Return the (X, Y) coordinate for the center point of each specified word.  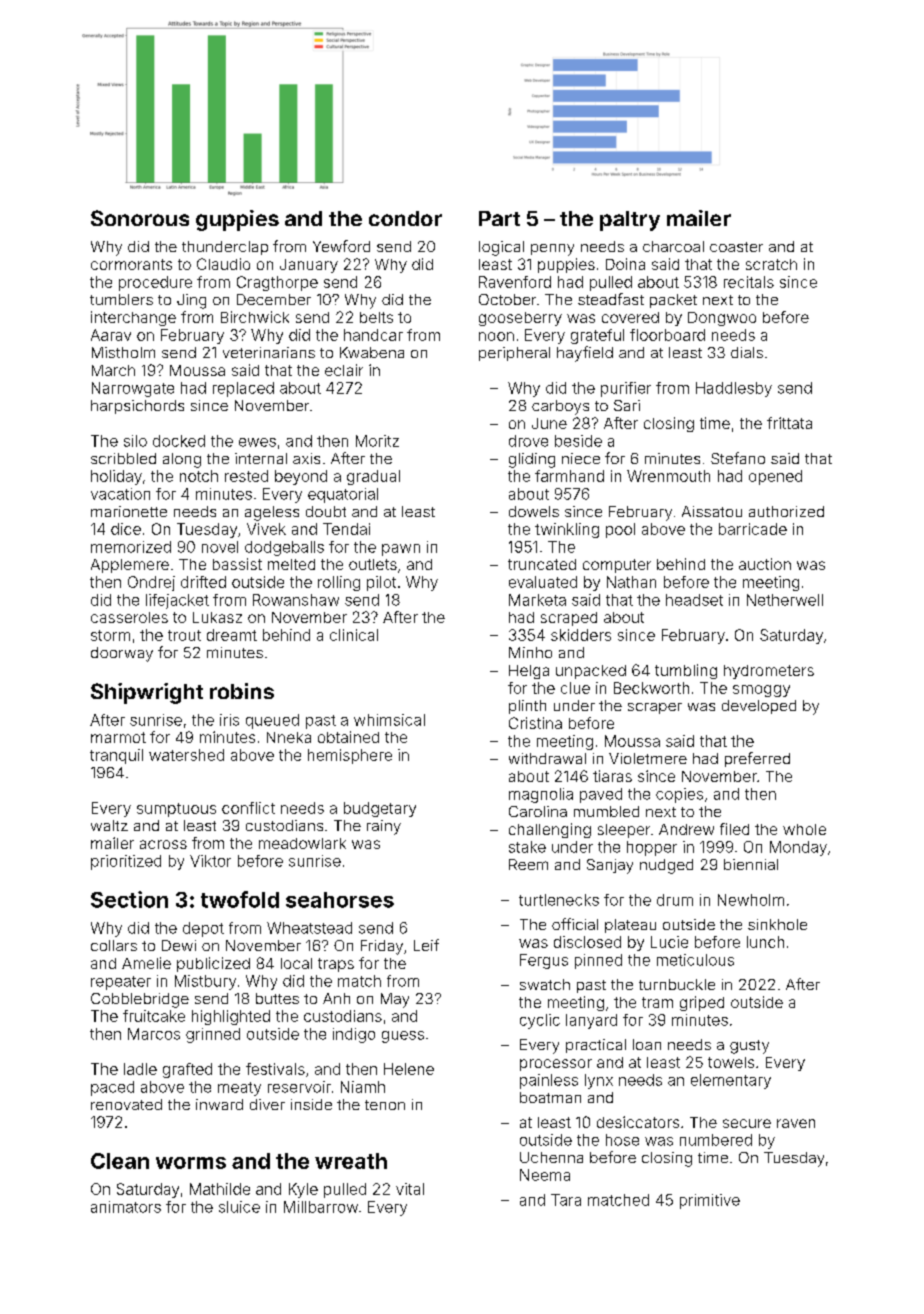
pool (620, 530)
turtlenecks (559, 900)
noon (496, 336)
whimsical (389, 720)
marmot (118, 737)
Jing (191, 301)
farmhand (569, 476)
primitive (710, 1201)
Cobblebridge (140, 1000)
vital (410, 1189)
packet (673, 301)
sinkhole (777, 924)
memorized (131, 547)
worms (191, 1163)
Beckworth (651, 688)
